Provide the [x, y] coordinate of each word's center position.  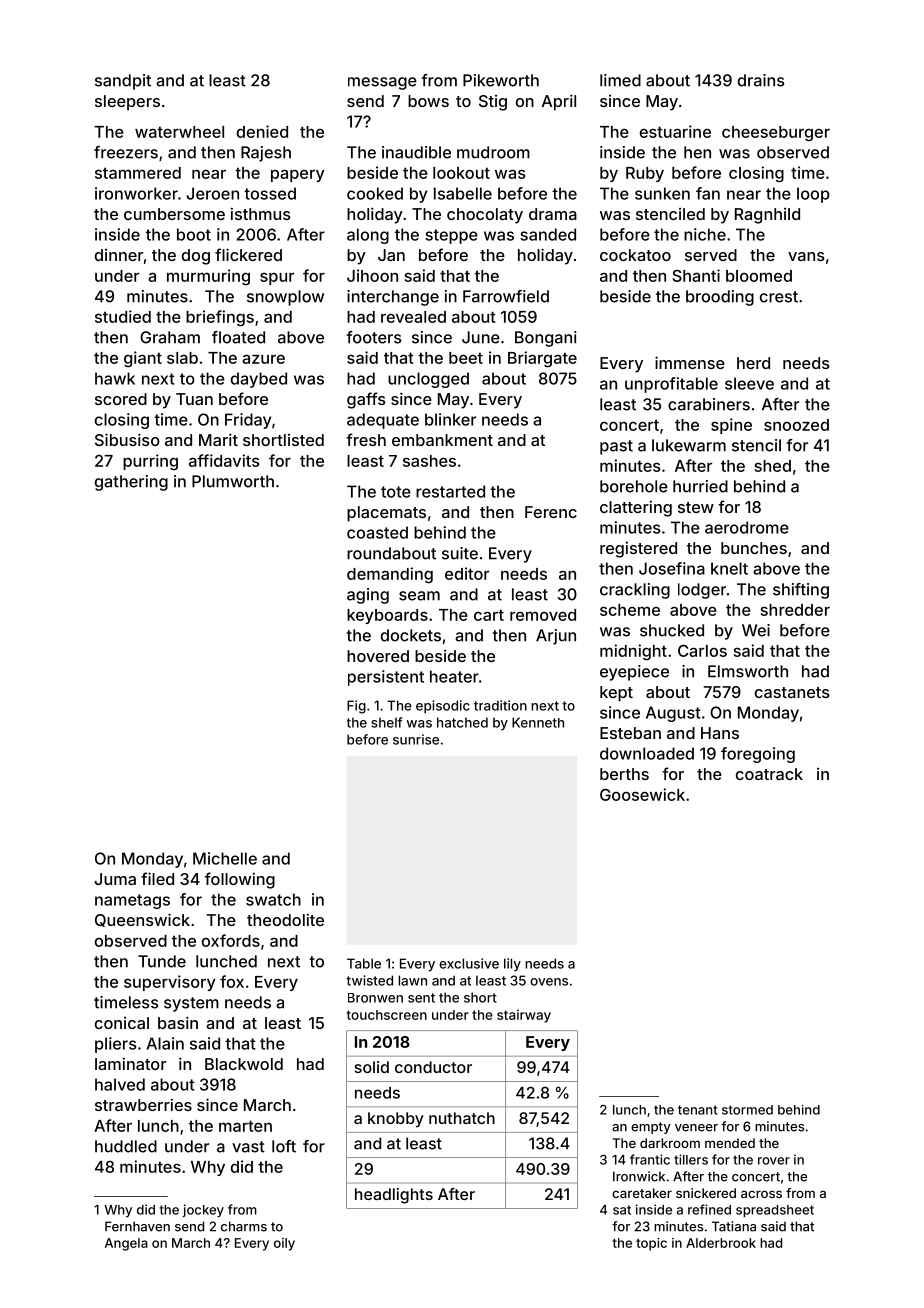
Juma [115, 879]
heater [454, 676]
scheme [630, 610]
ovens [549, 982]
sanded [548, 234]
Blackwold [244, 1064]
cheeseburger [776, 134]
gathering [131, 483]
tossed [270, 193]
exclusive [469, 963]
